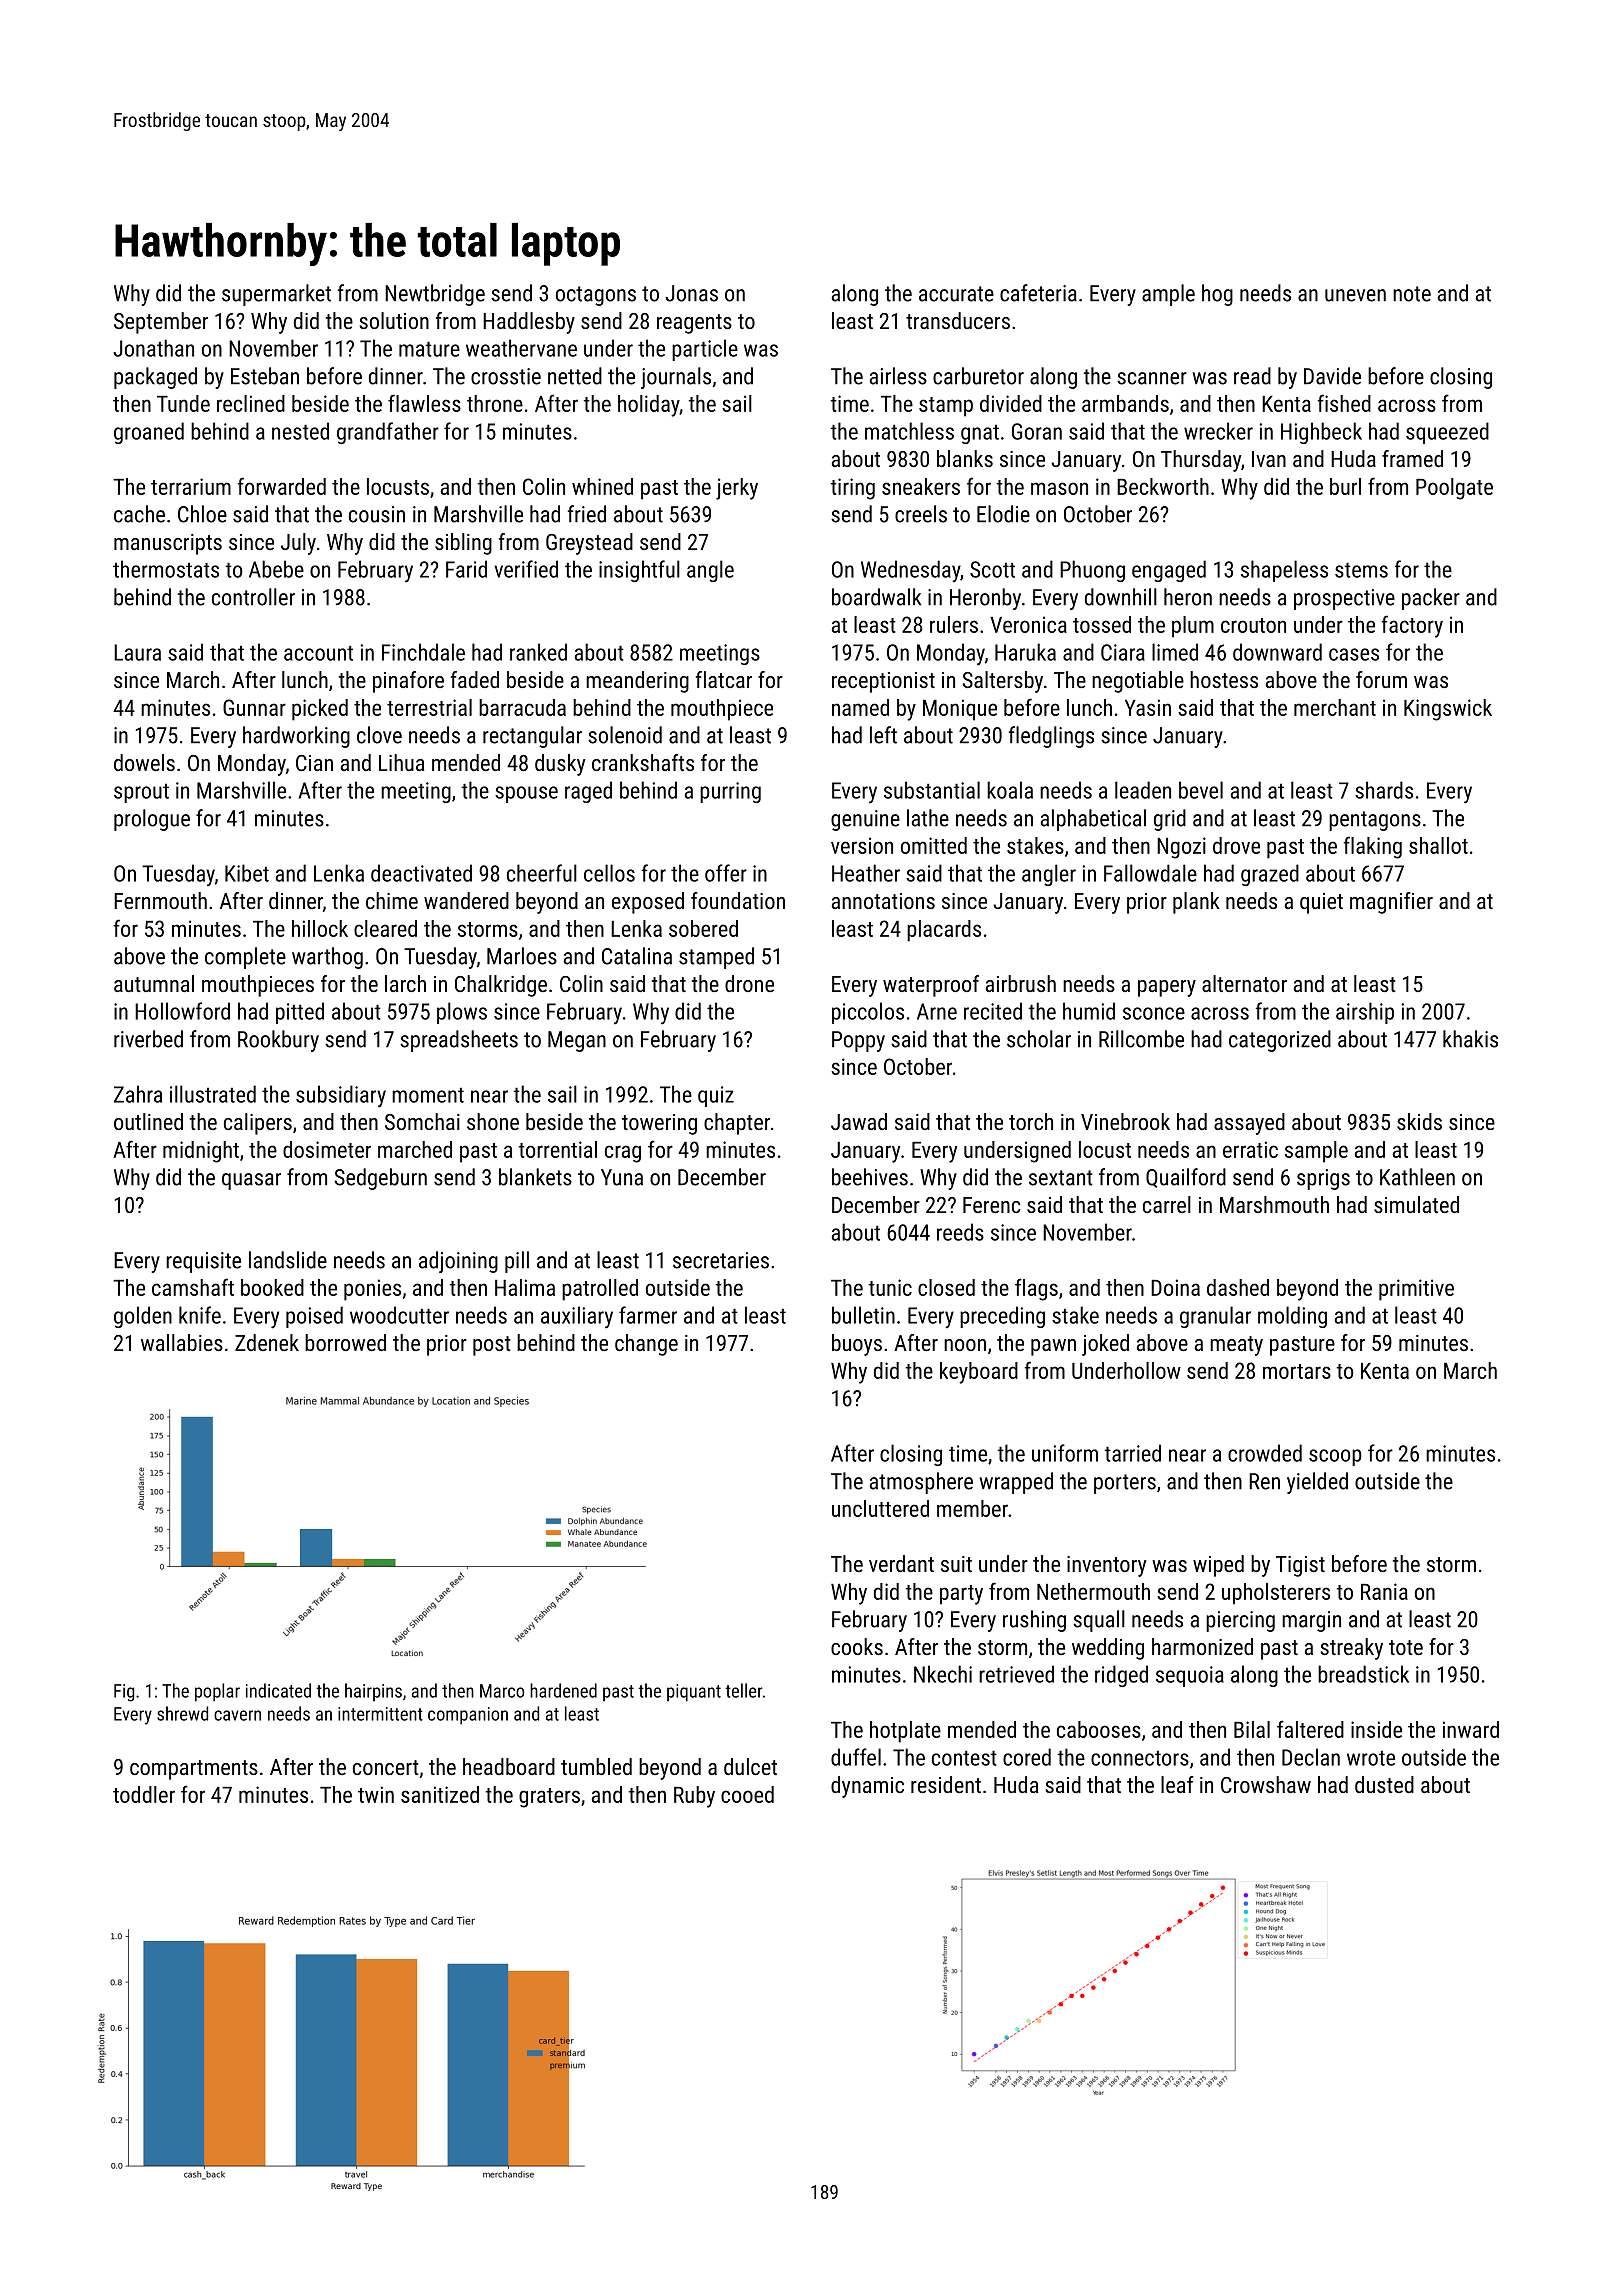 The image size is (1620, 2292). I want to click on scoop, so click(1335, 1457).
